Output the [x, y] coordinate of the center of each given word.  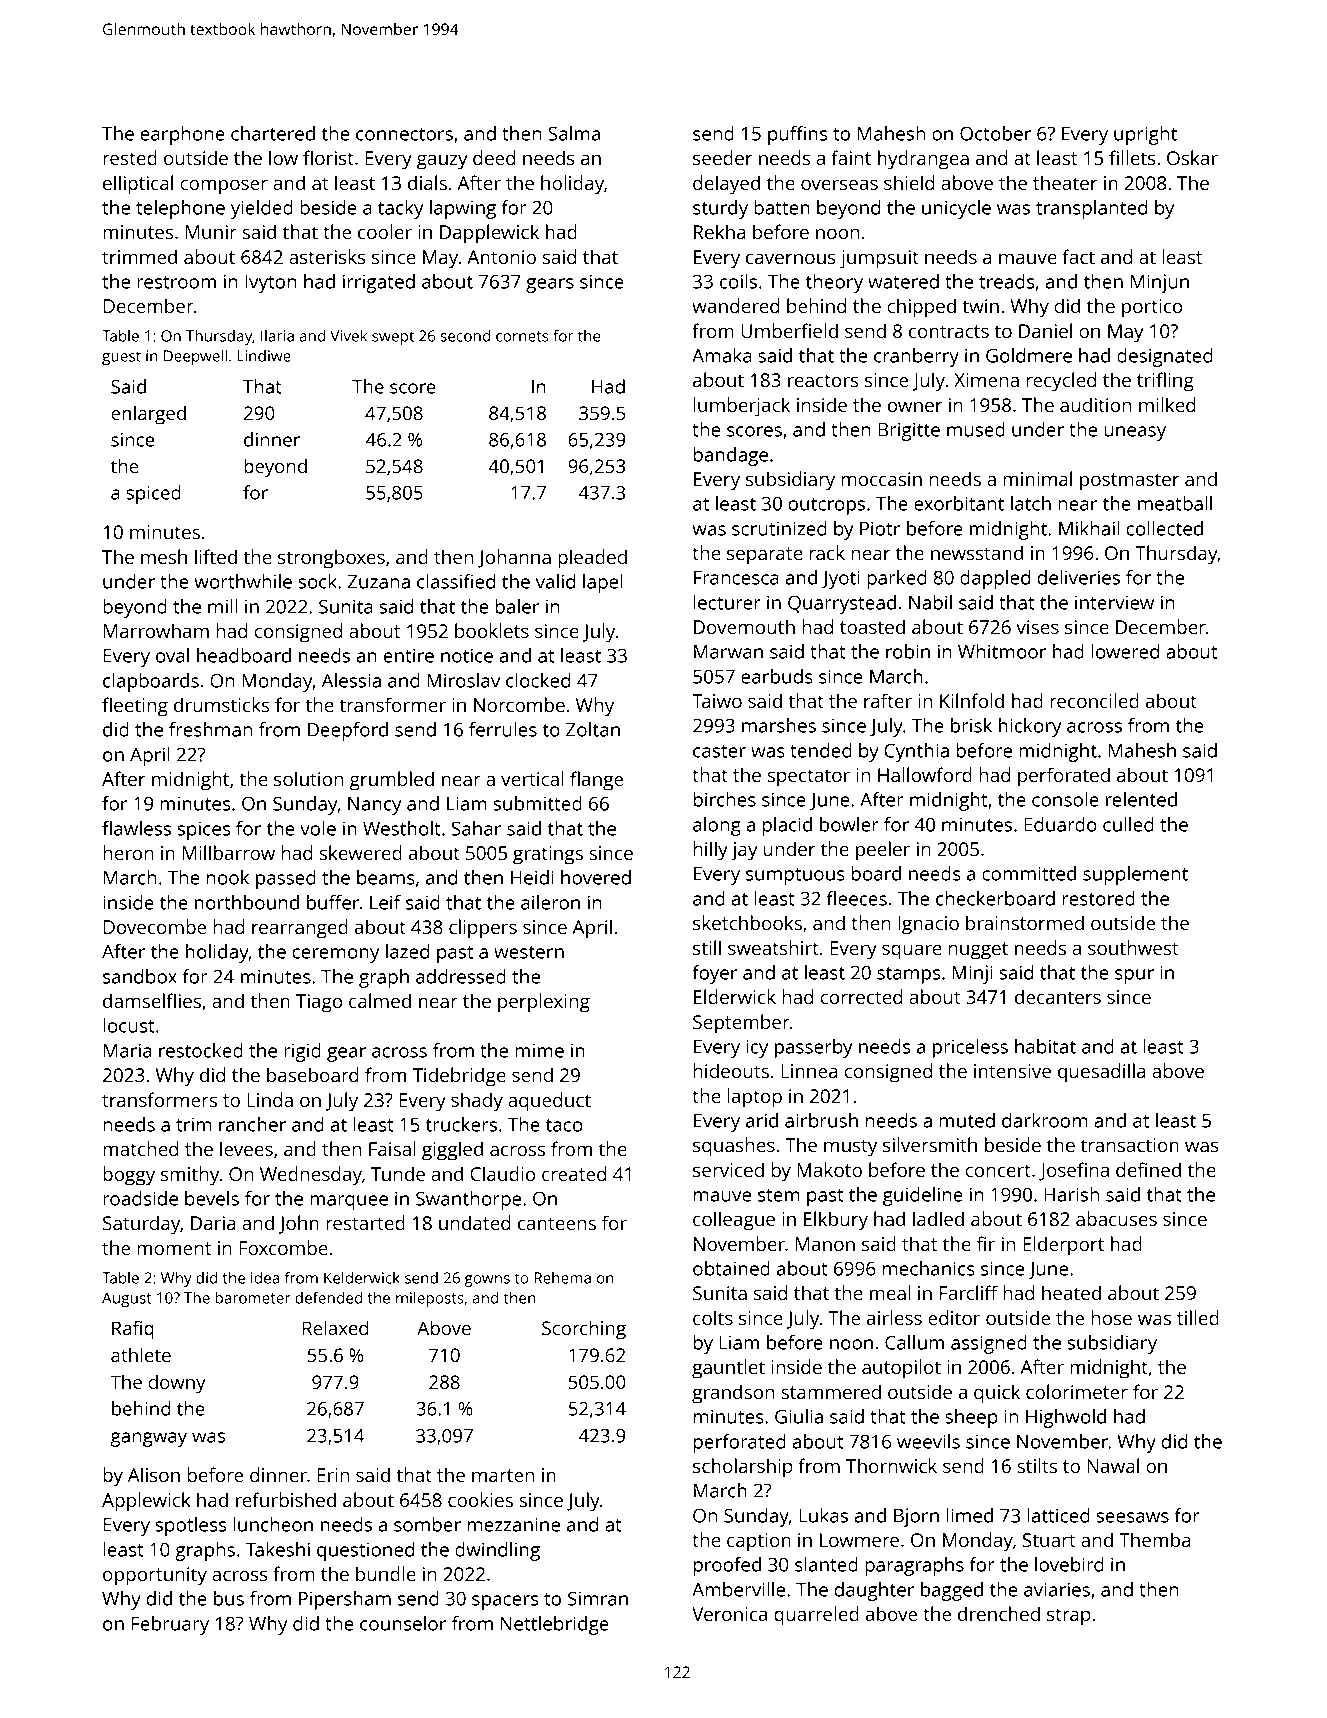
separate [765, 556]
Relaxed [335, 1327]
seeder [722, 157]
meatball [1175, 503]
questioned [365, 1551]
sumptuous [795, 876]
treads [1006, 281]
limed [970, 1515]
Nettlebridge [555, 1625]
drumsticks [221, 704]
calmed [380, 1000]
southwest [1133, 947]
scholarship [743, 1468]
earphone [182, 135]
